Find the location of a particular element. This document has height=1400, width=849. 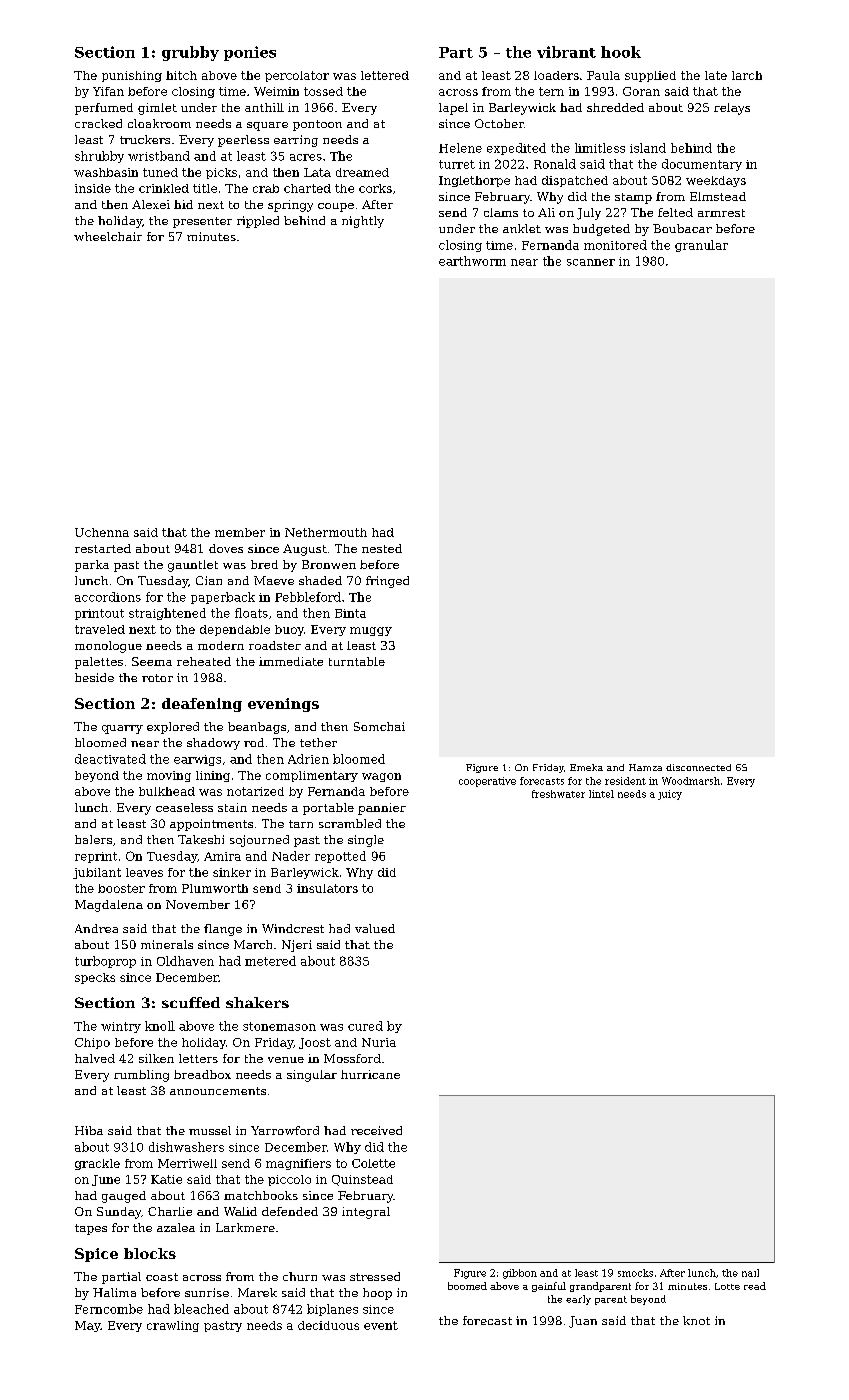

muggy is located at coordinates (371, 631).
